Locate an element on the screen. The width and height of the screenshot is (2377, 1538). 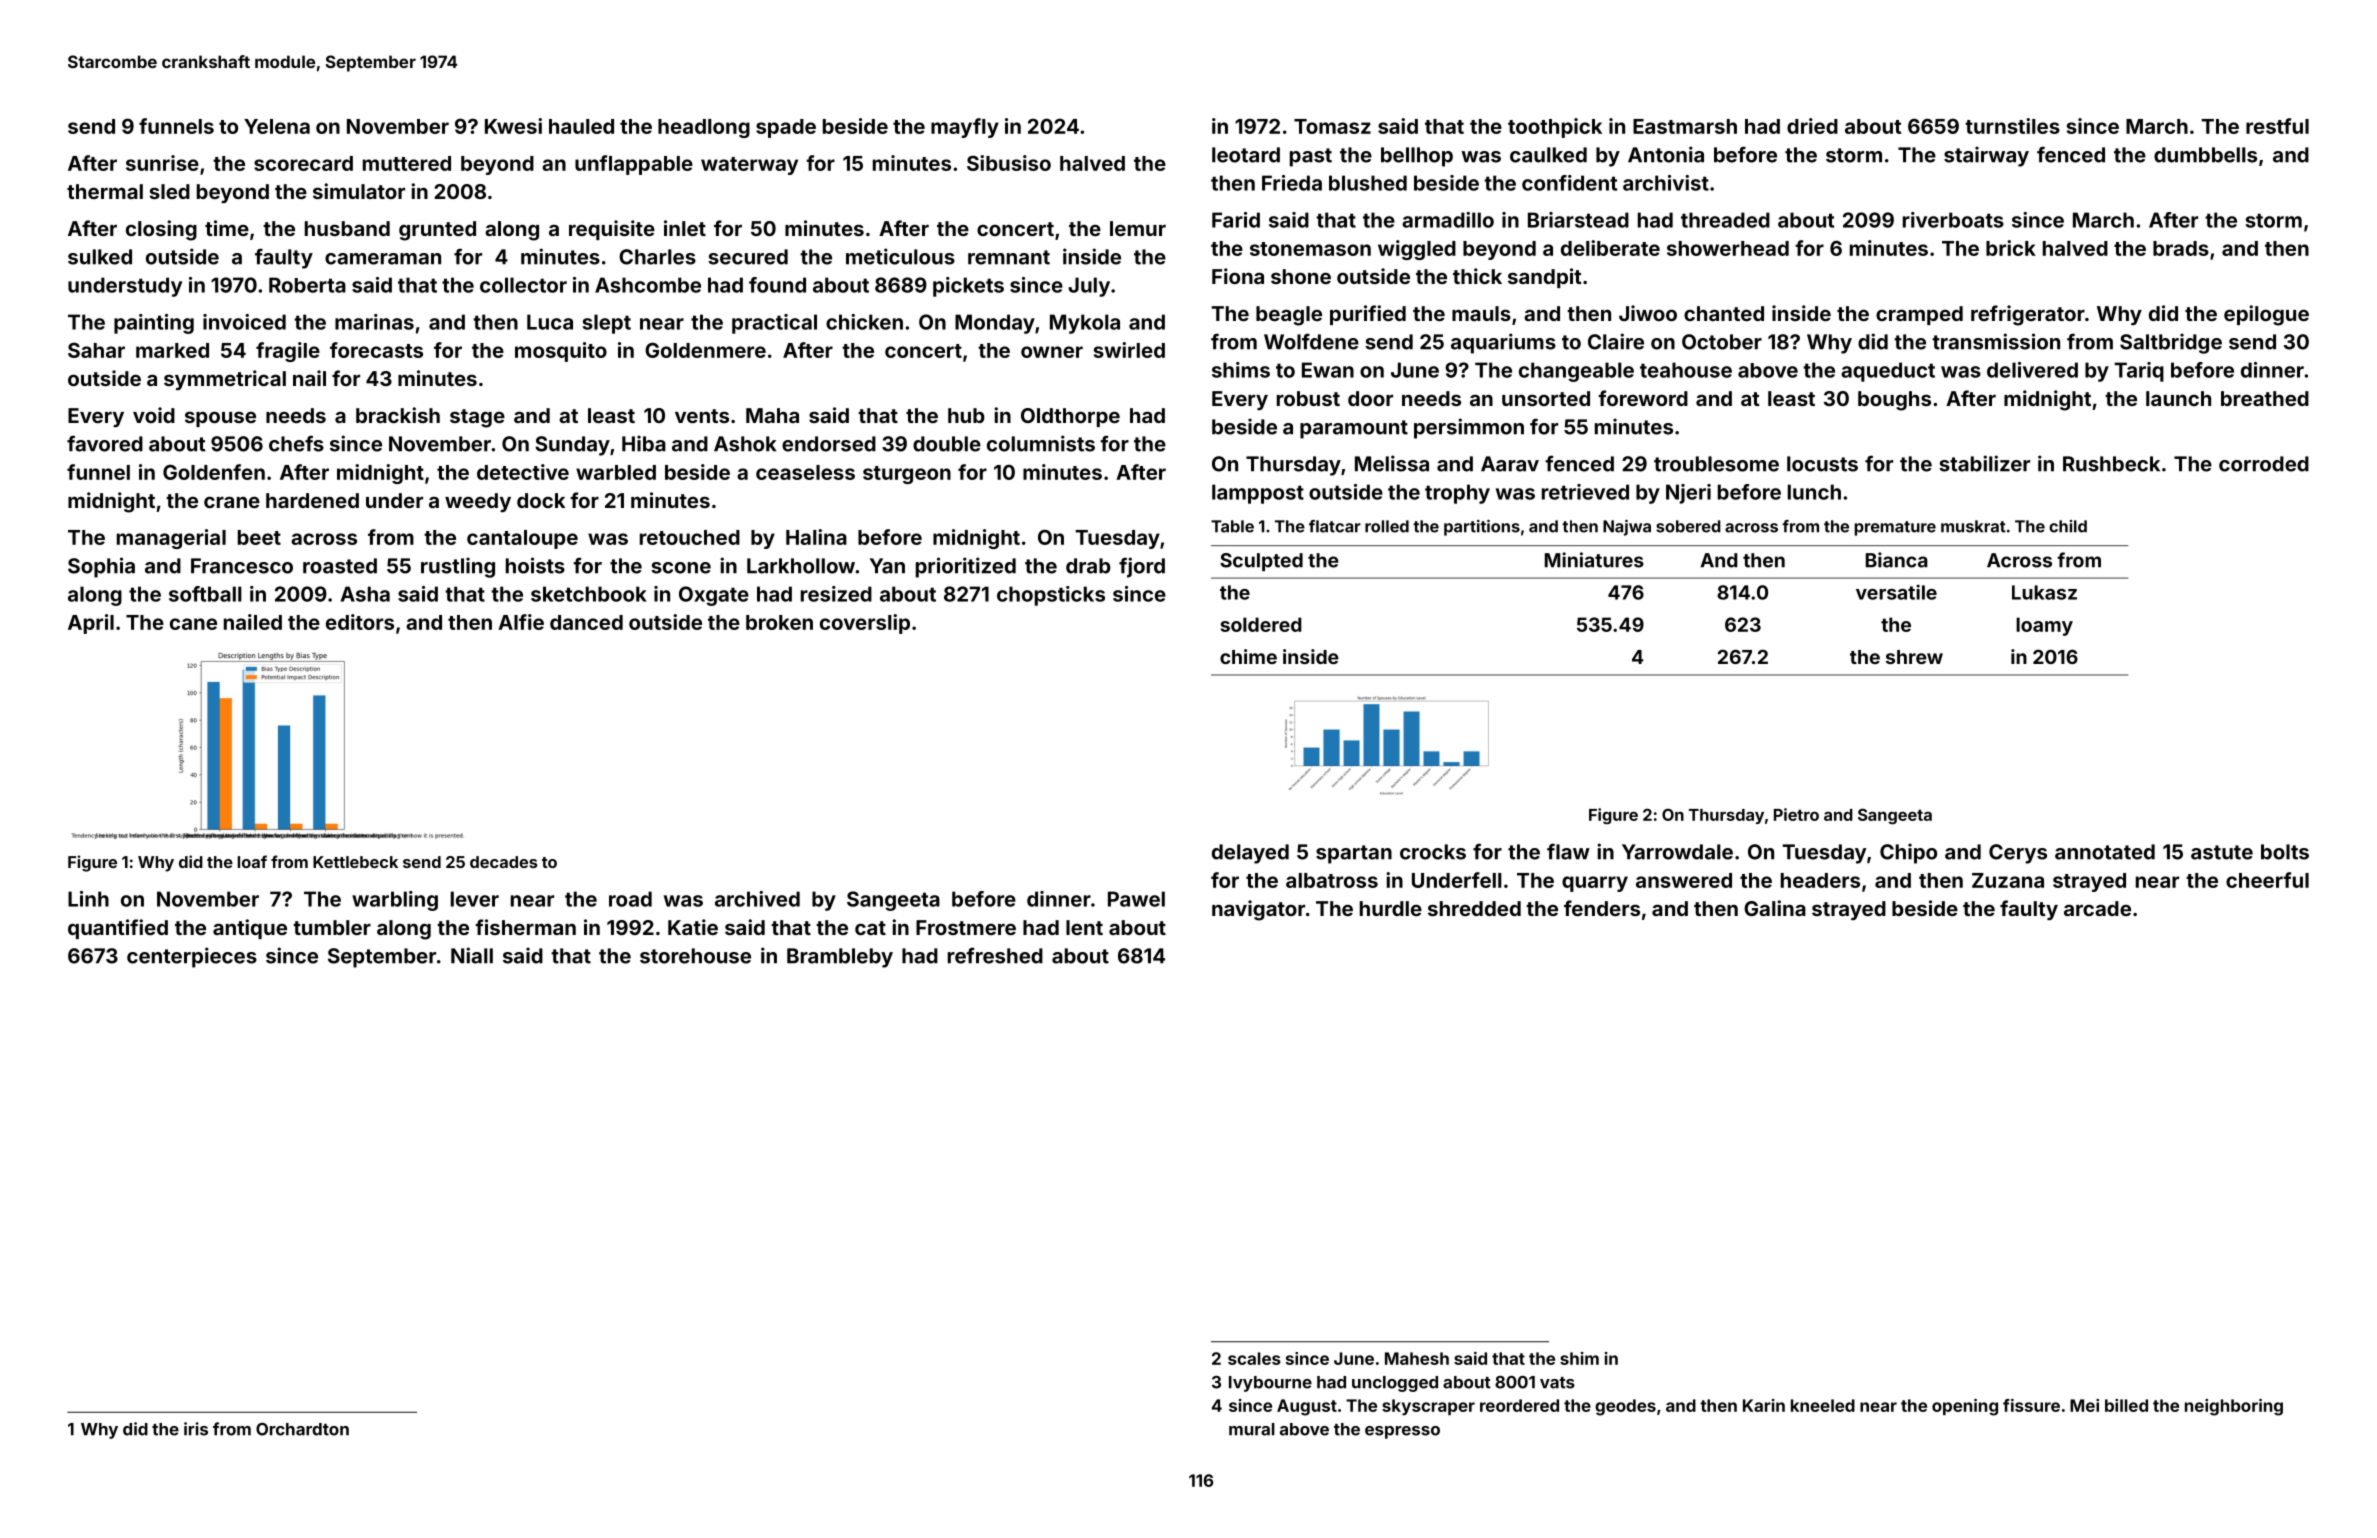
teahouse is located at coordinates (1686, 370).
